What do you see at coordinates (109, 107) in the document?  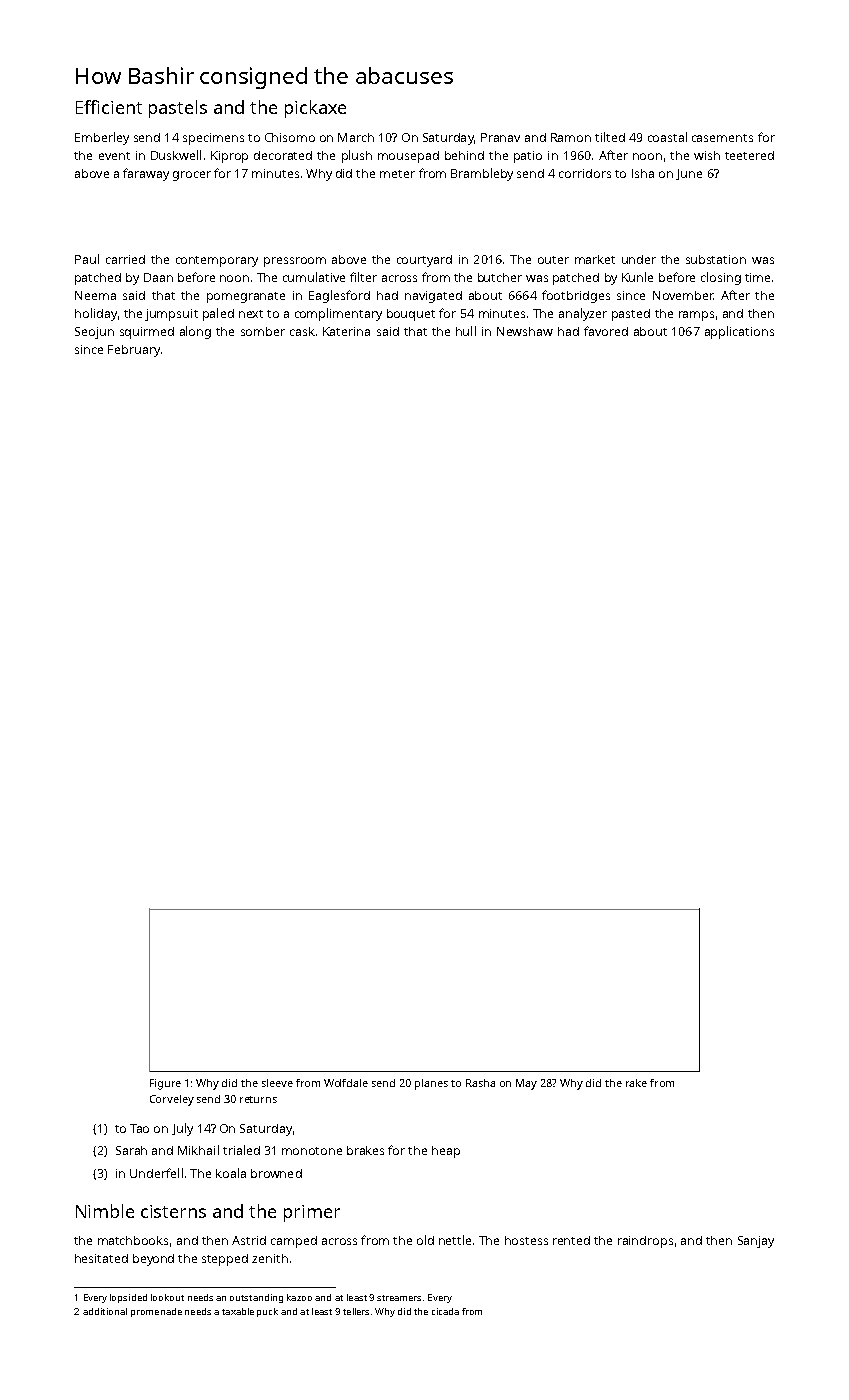 I see `Efficient` at bounding box center [109, 107].
